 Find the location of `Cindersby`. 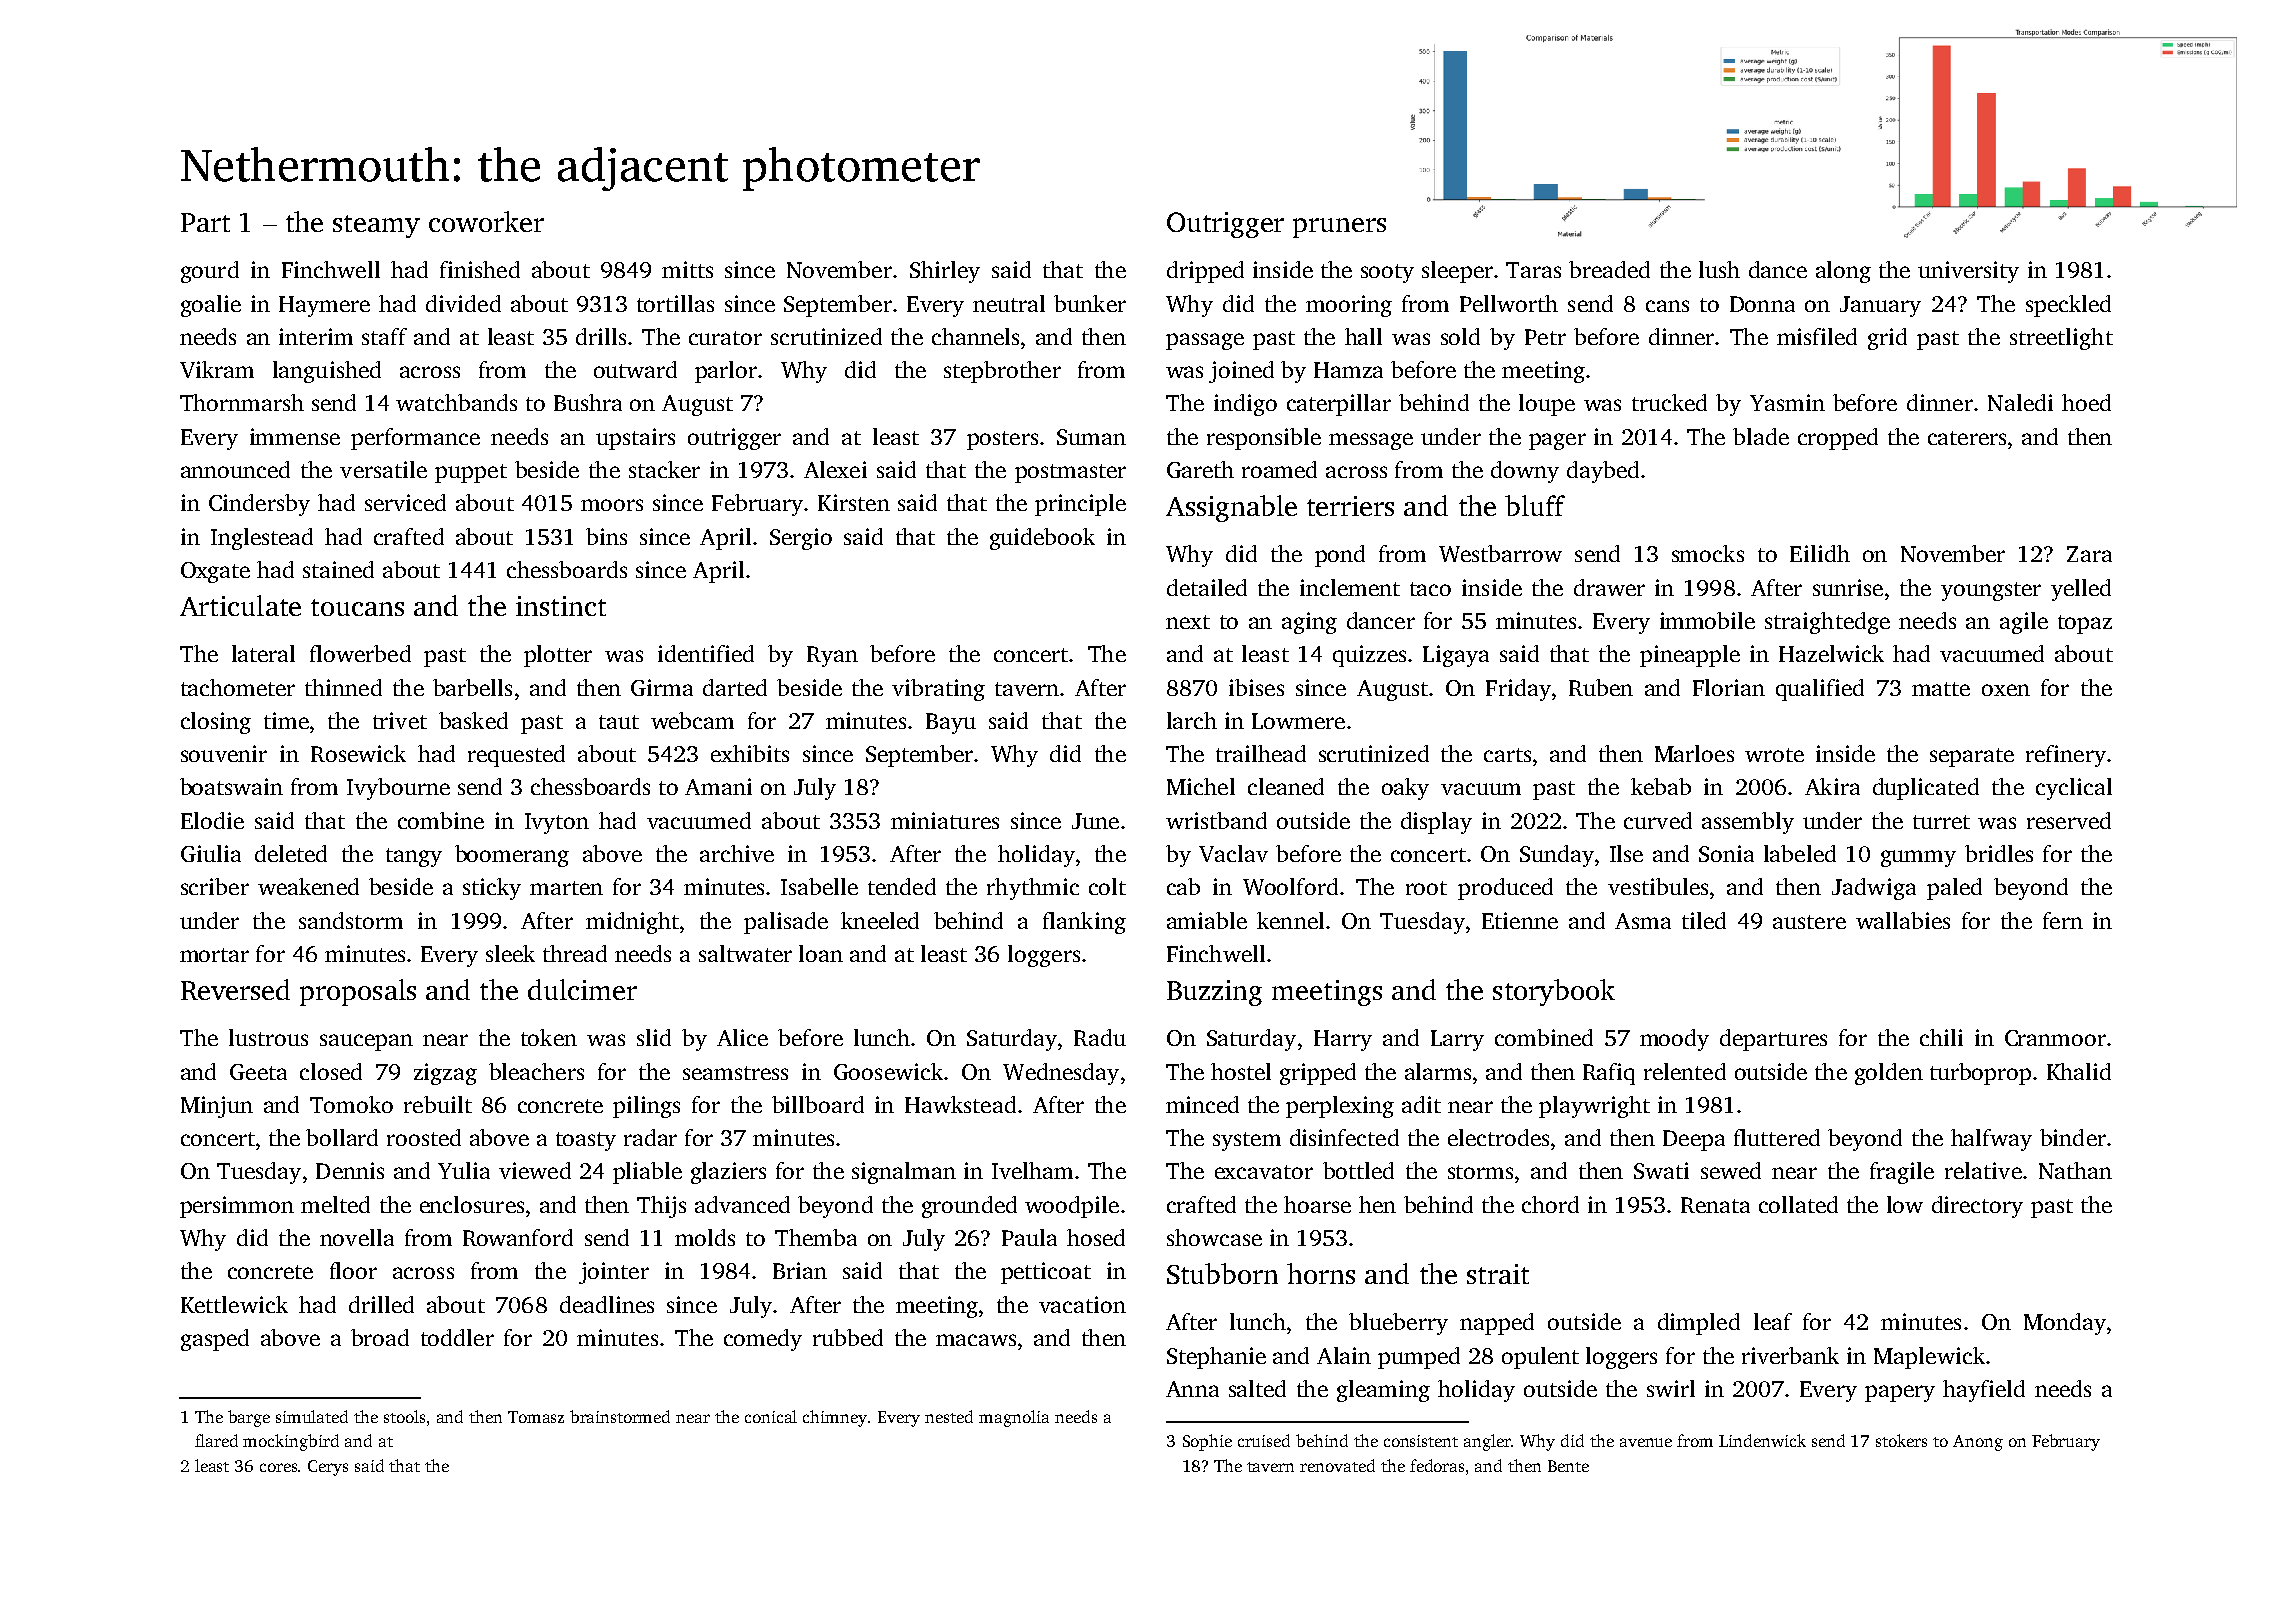

Cindersby is located at coordinates (259, 505).
